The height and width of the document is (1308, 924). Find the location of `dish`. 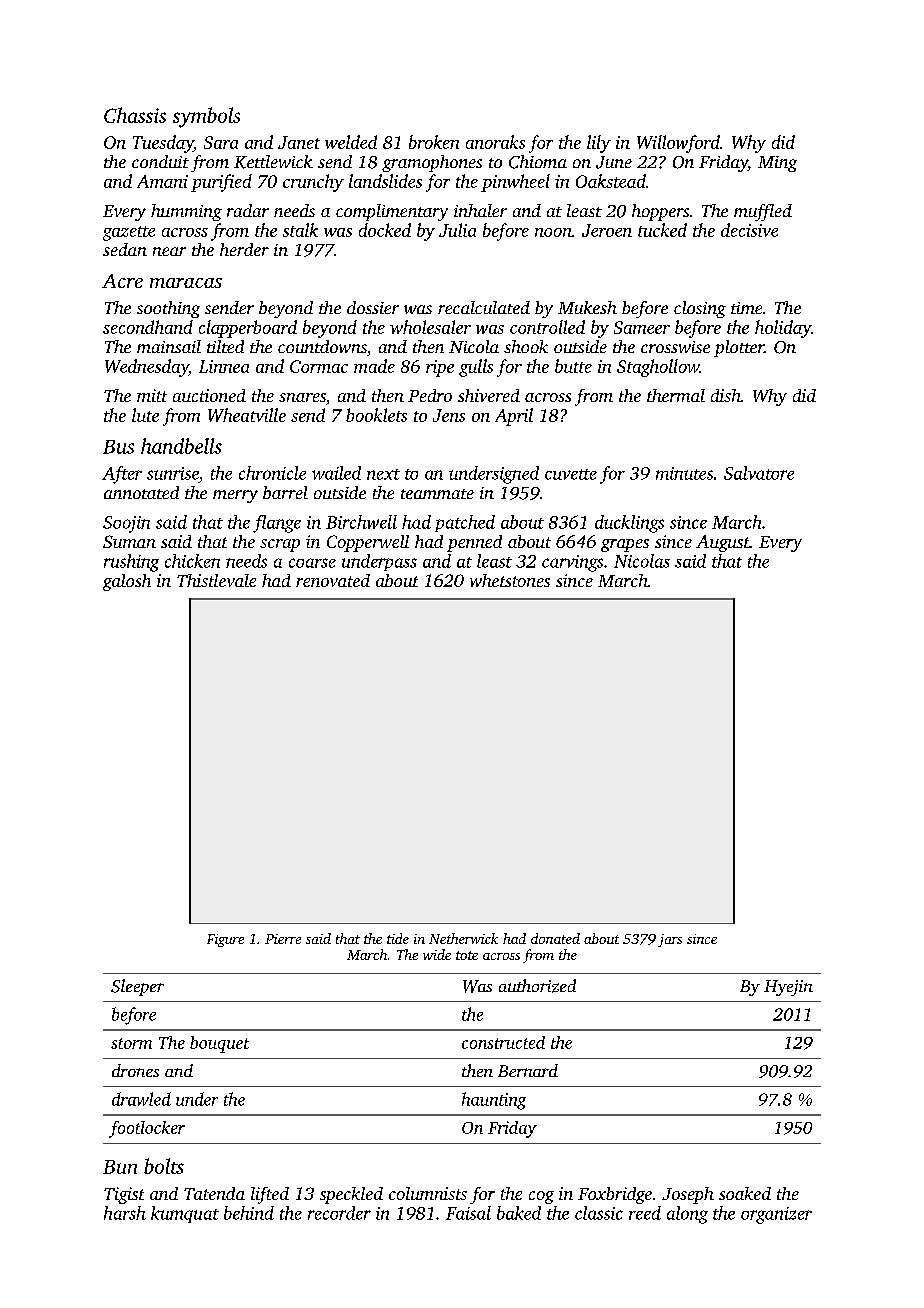

dish is located at coordinates (726, 395).
